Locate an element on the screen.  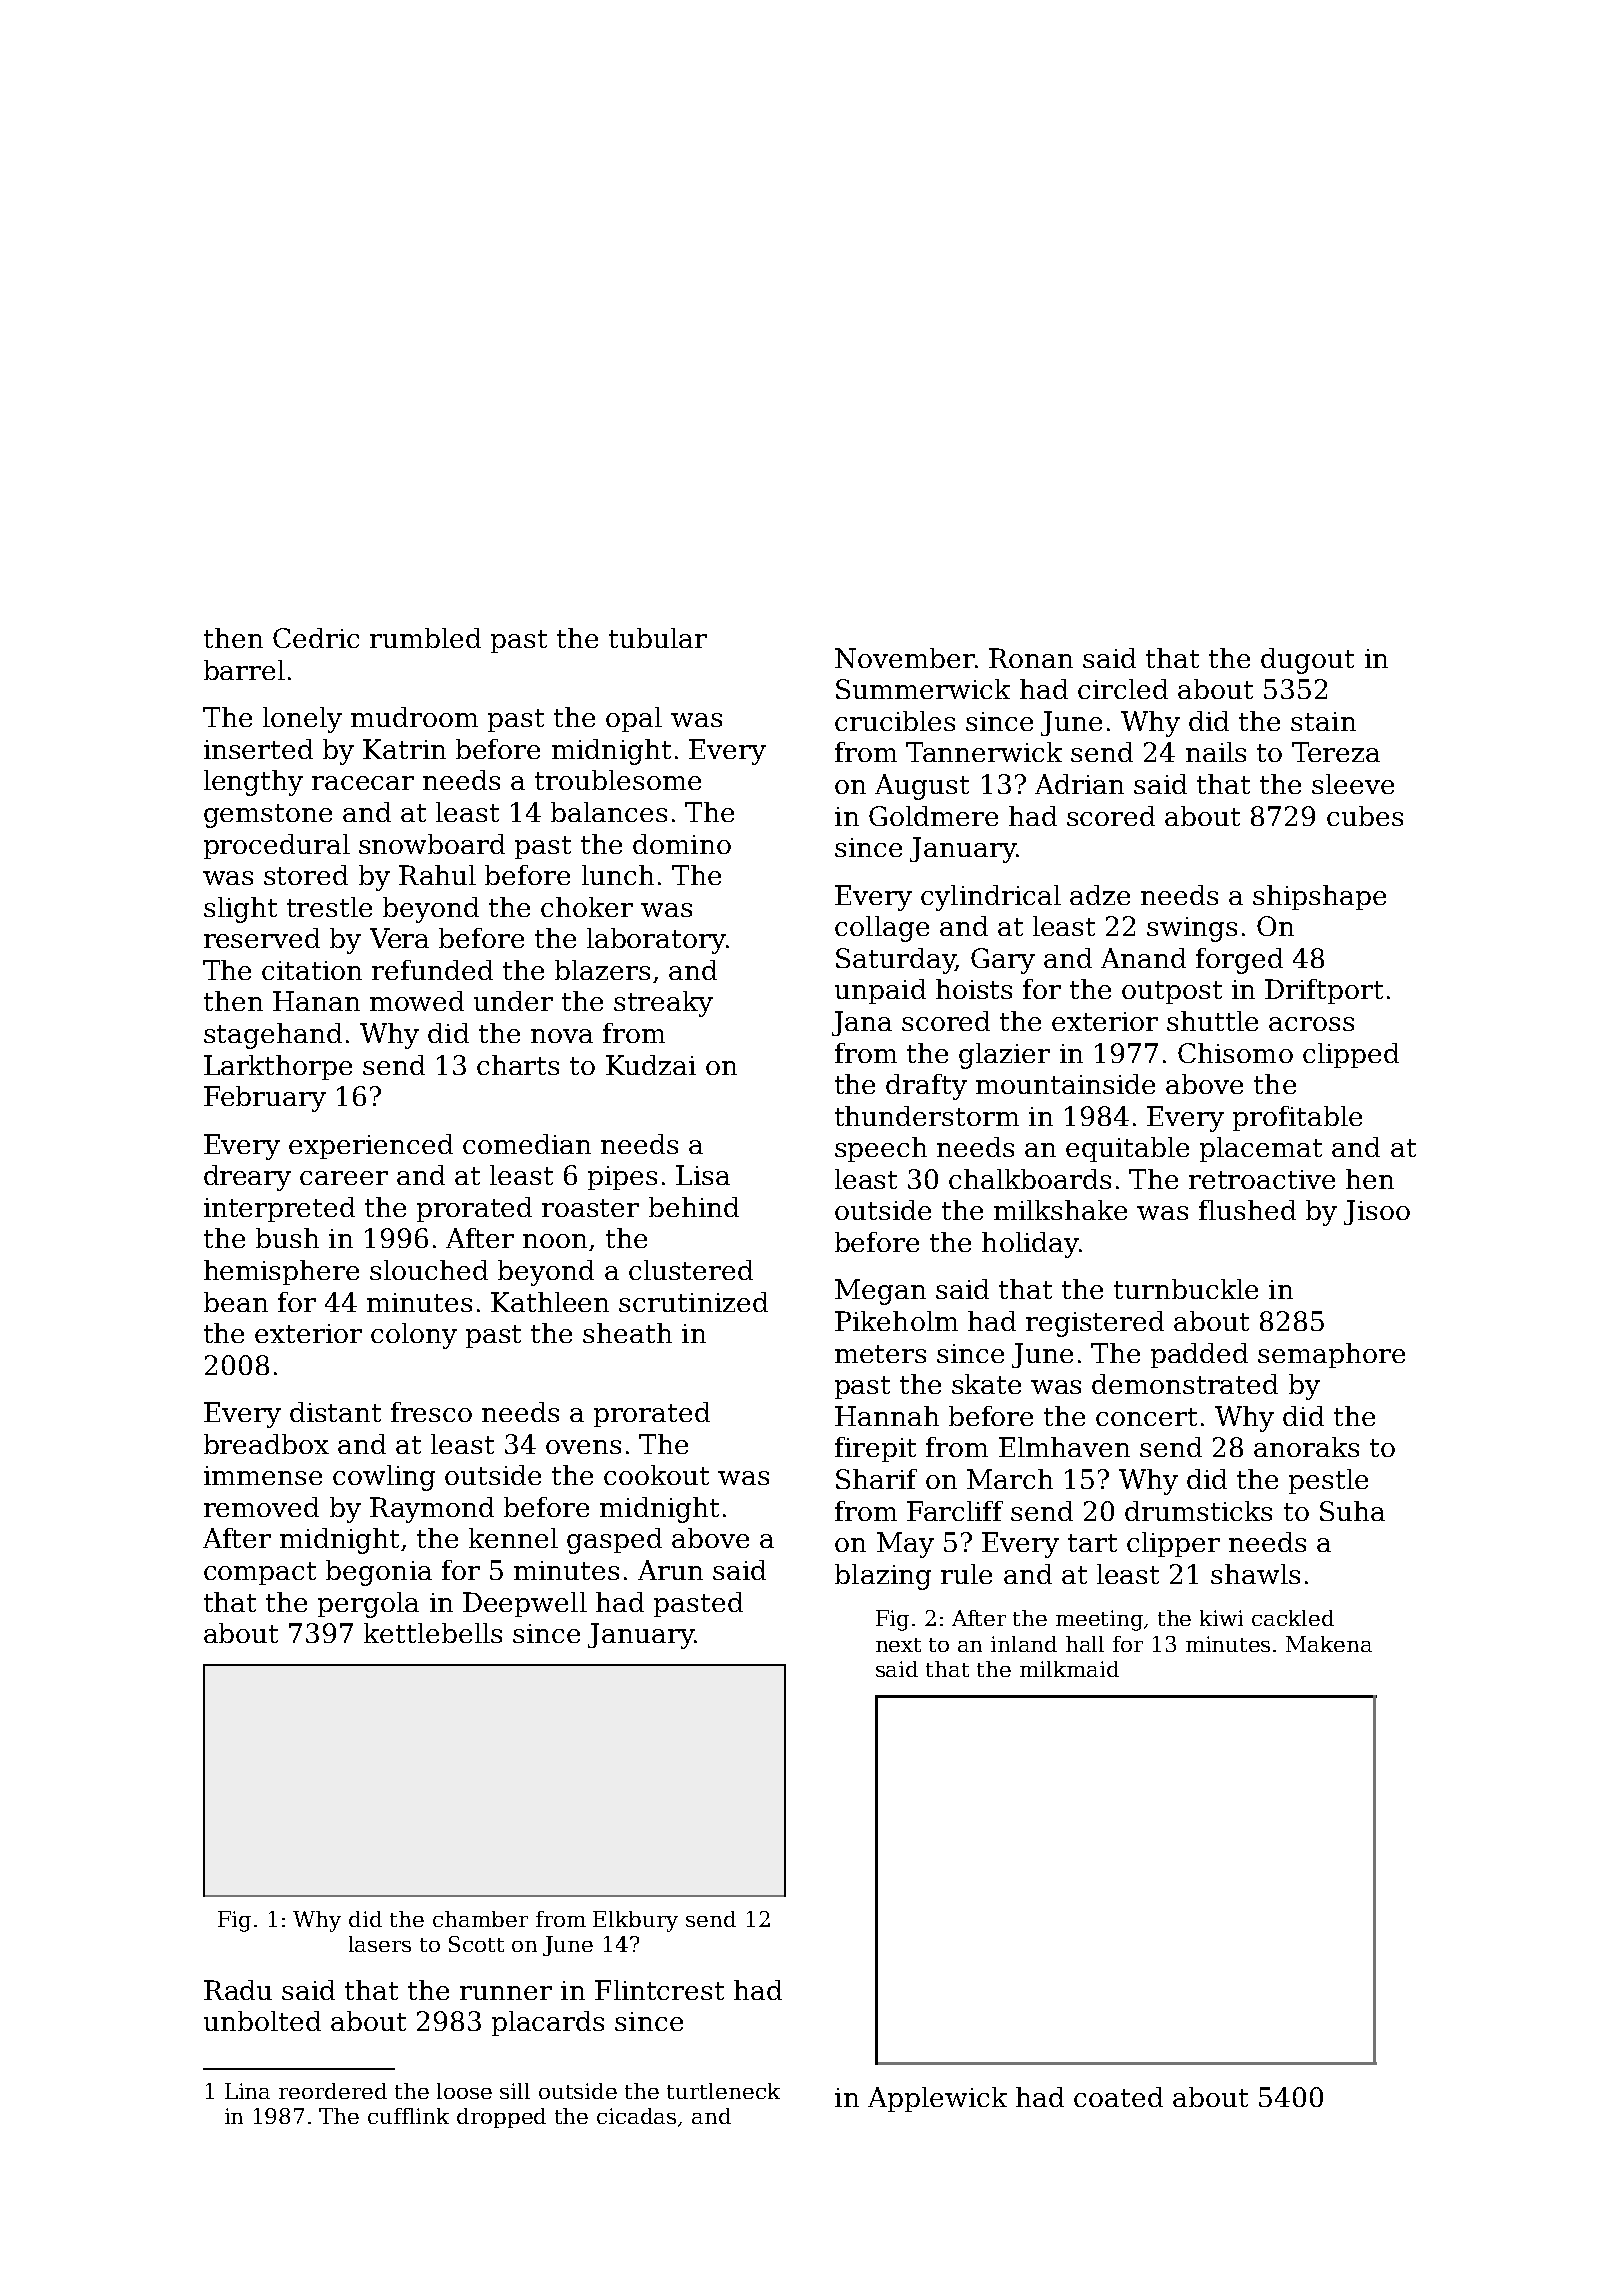
coated is located at coordinates (1118, 2097).
